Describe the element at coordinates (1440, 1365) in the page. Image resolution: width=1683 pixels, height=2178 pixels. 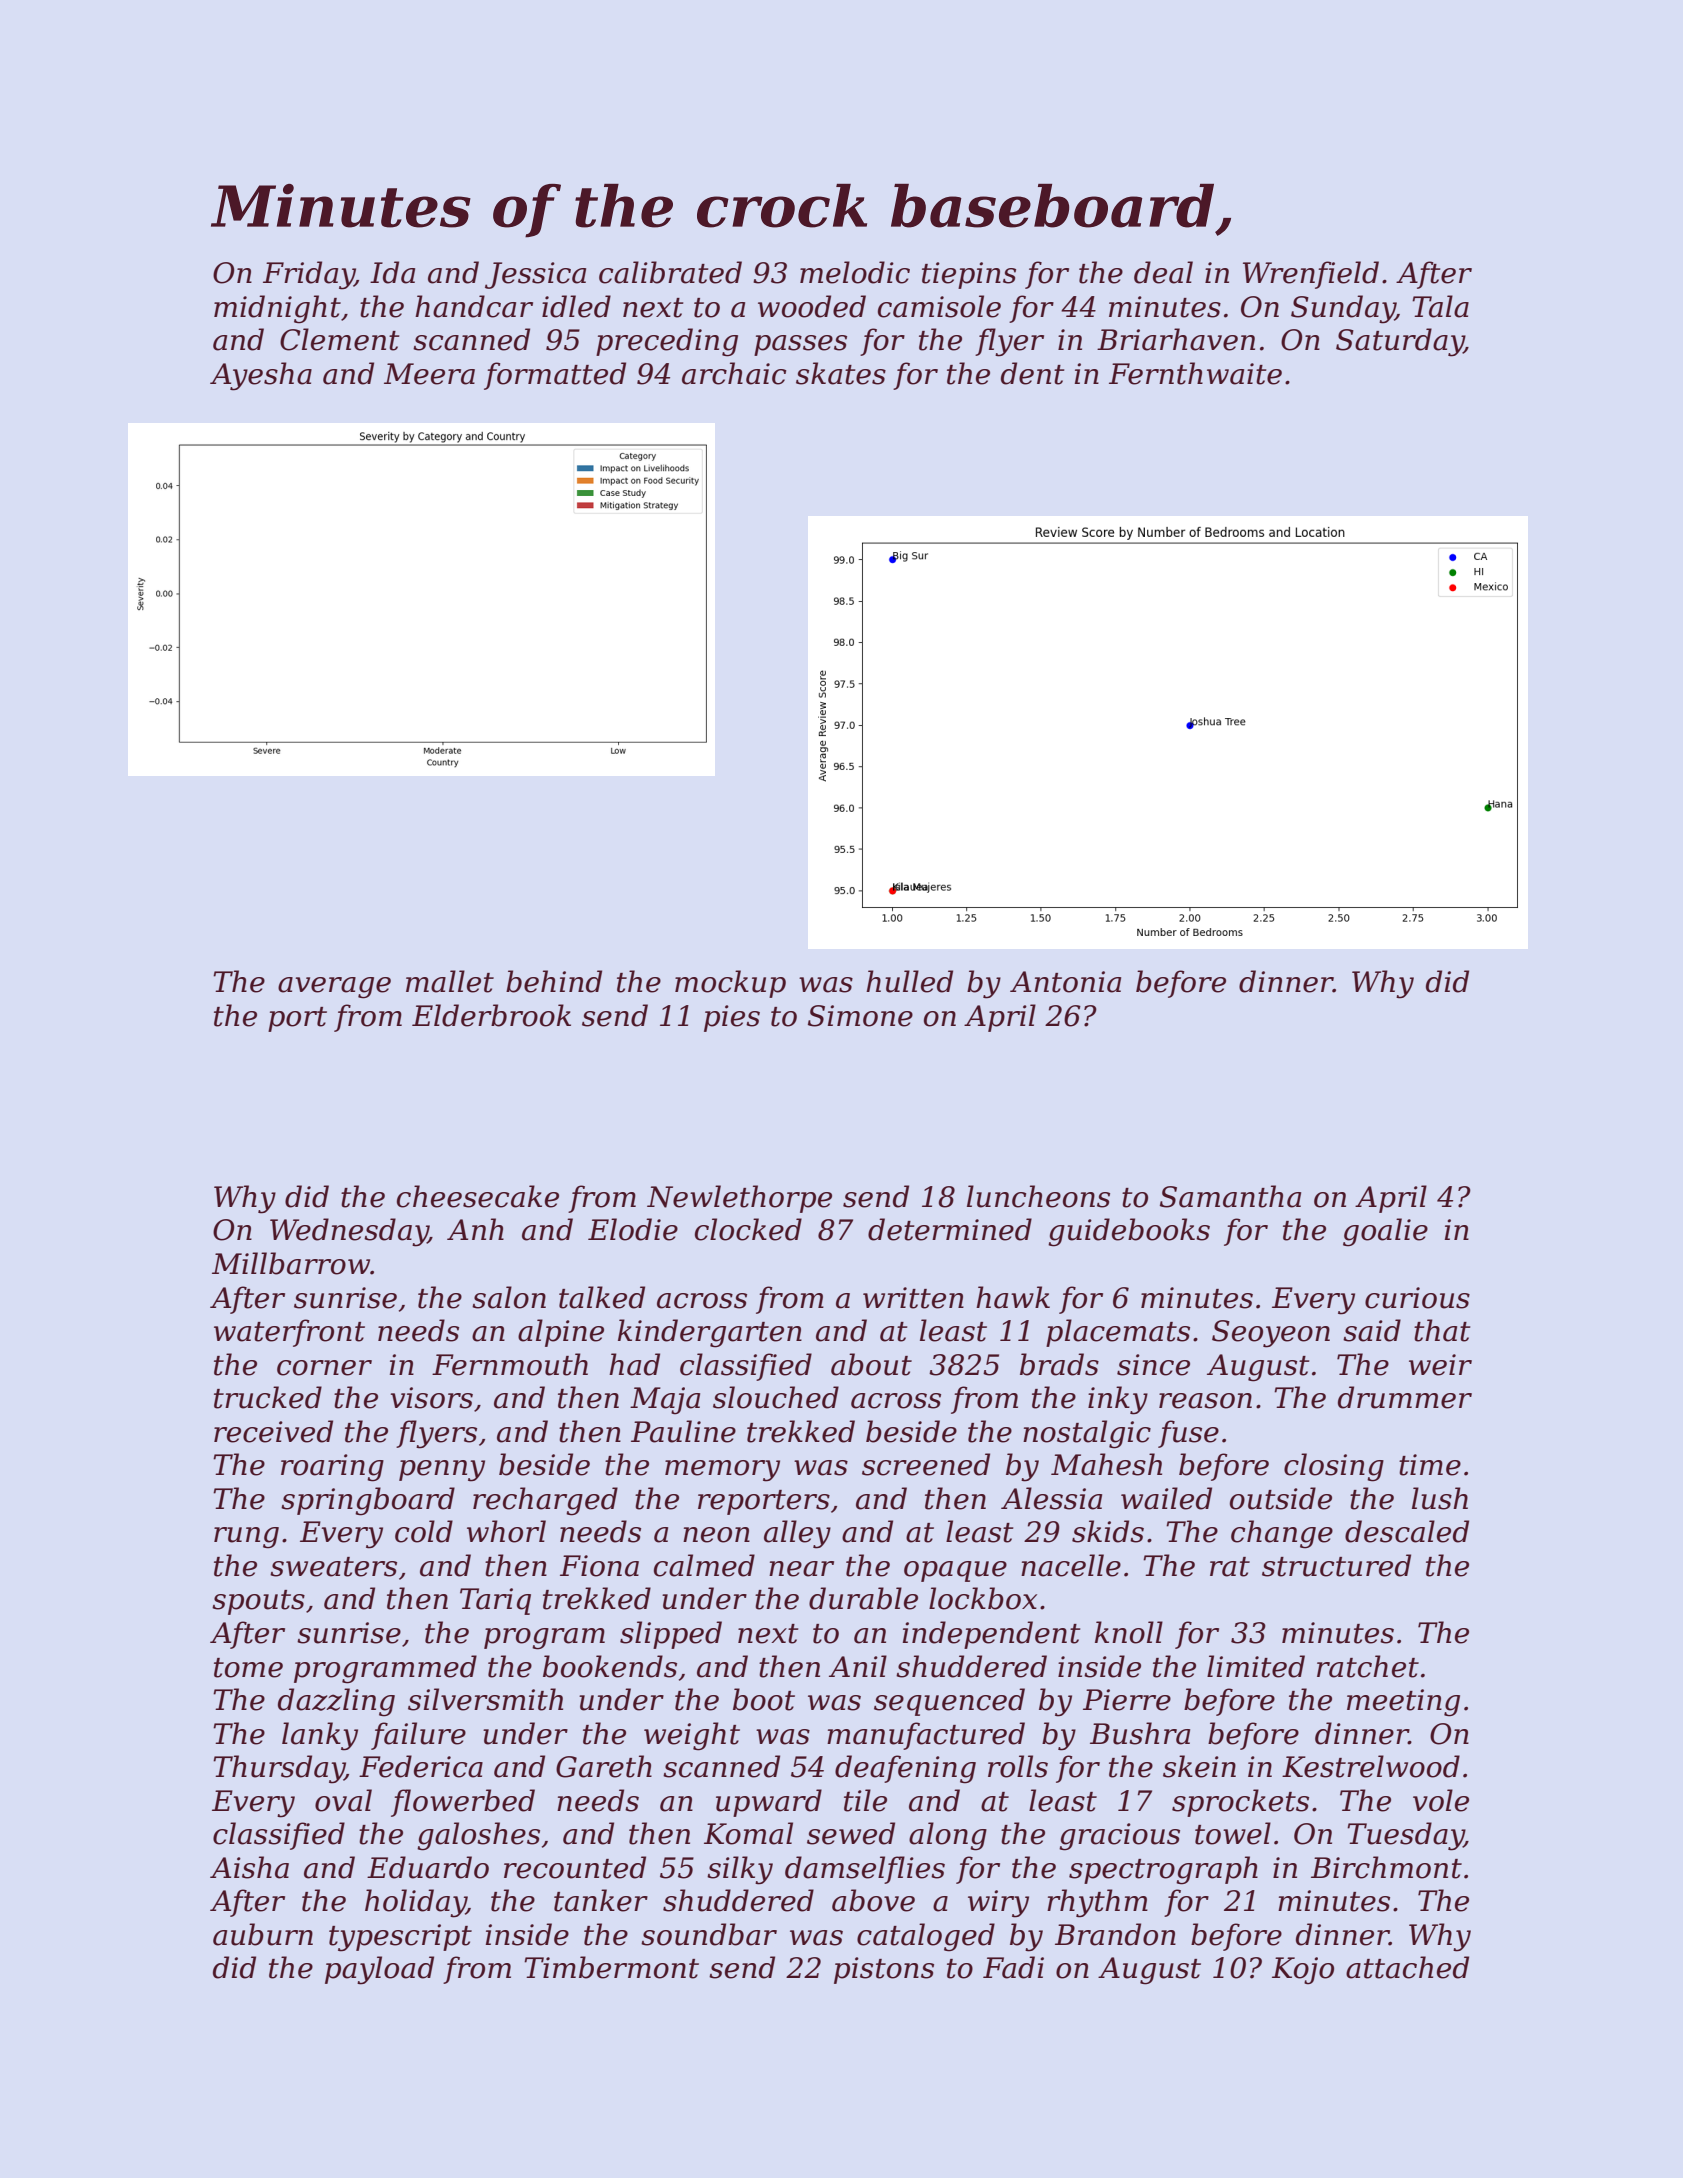
I see `weir` at that location.
